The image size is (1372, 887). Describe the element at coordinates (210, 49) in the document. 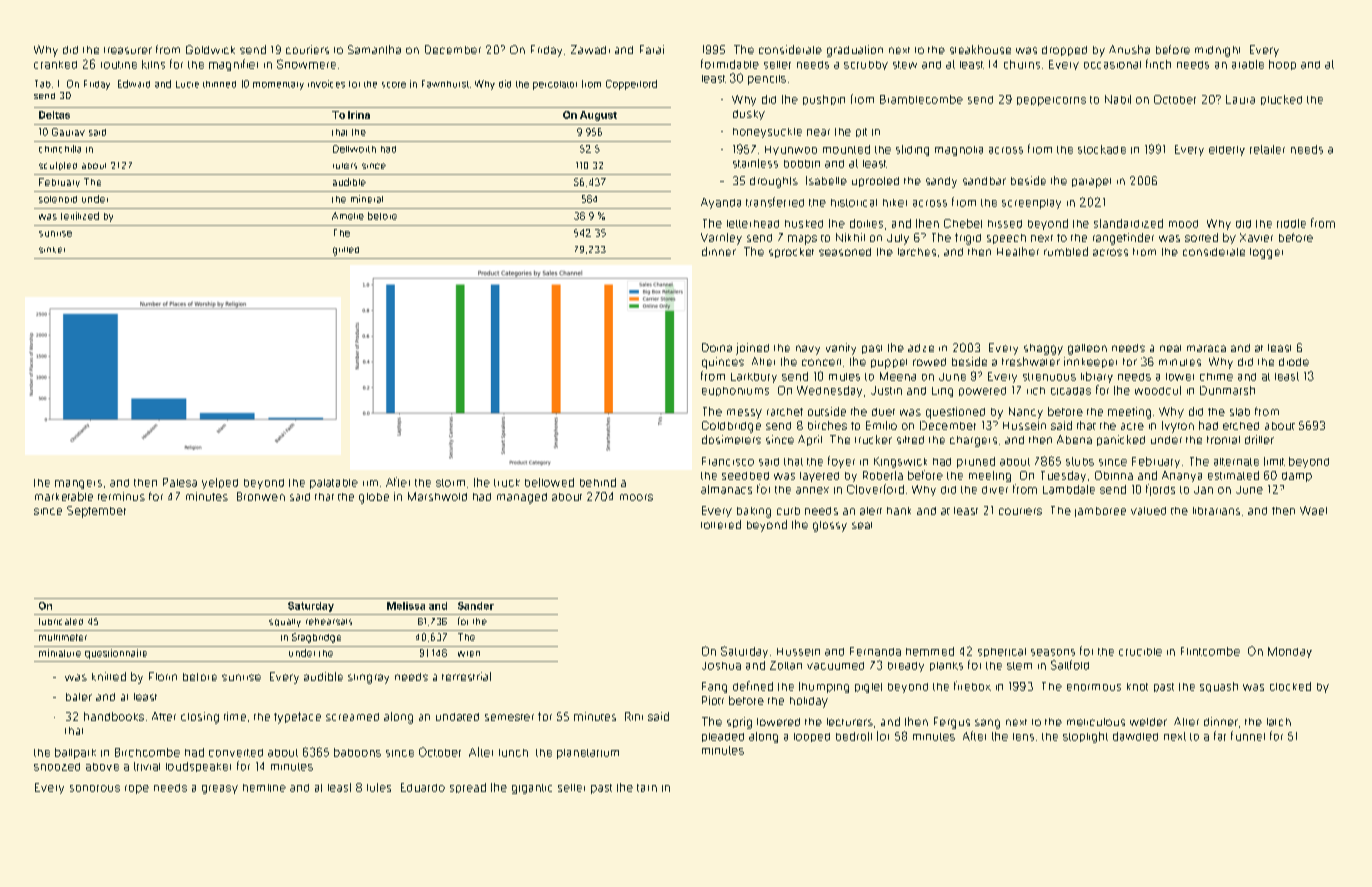

I see `Goldwick` at that location.
